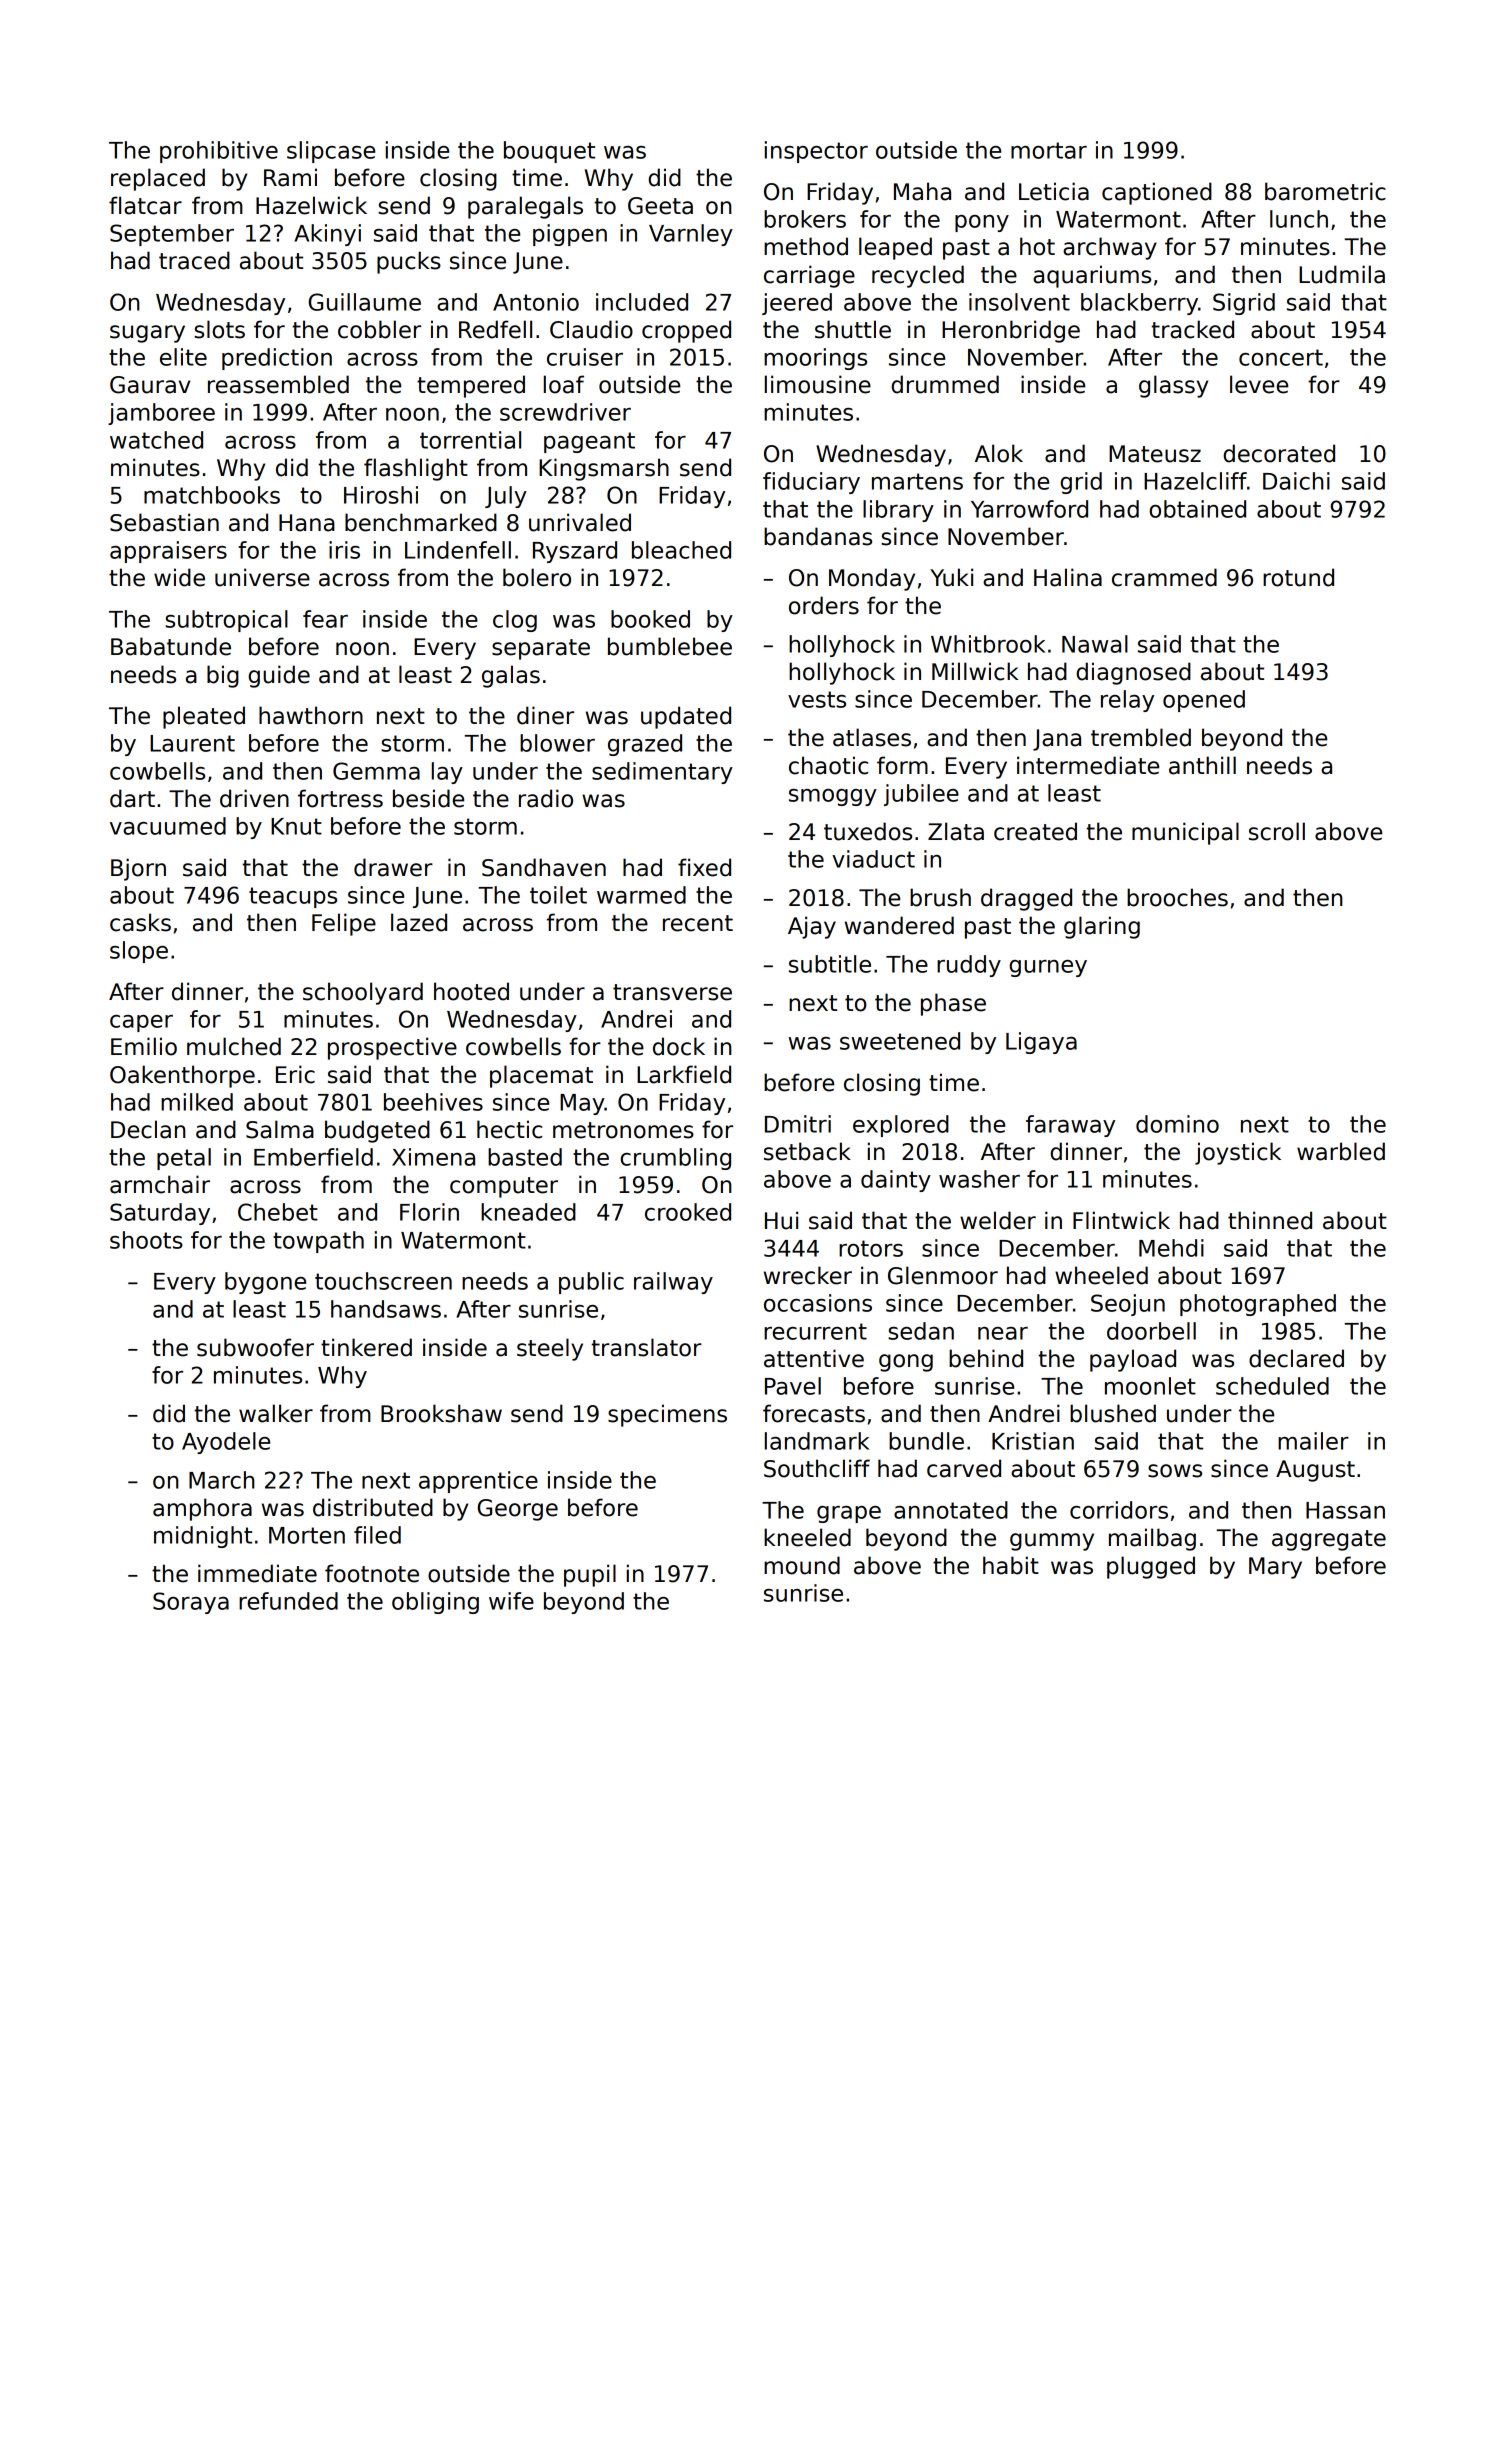 This document has height=2464, width=1496. Describe the element at coordinates (254, 798) in the document. I see `driven` at that location.
